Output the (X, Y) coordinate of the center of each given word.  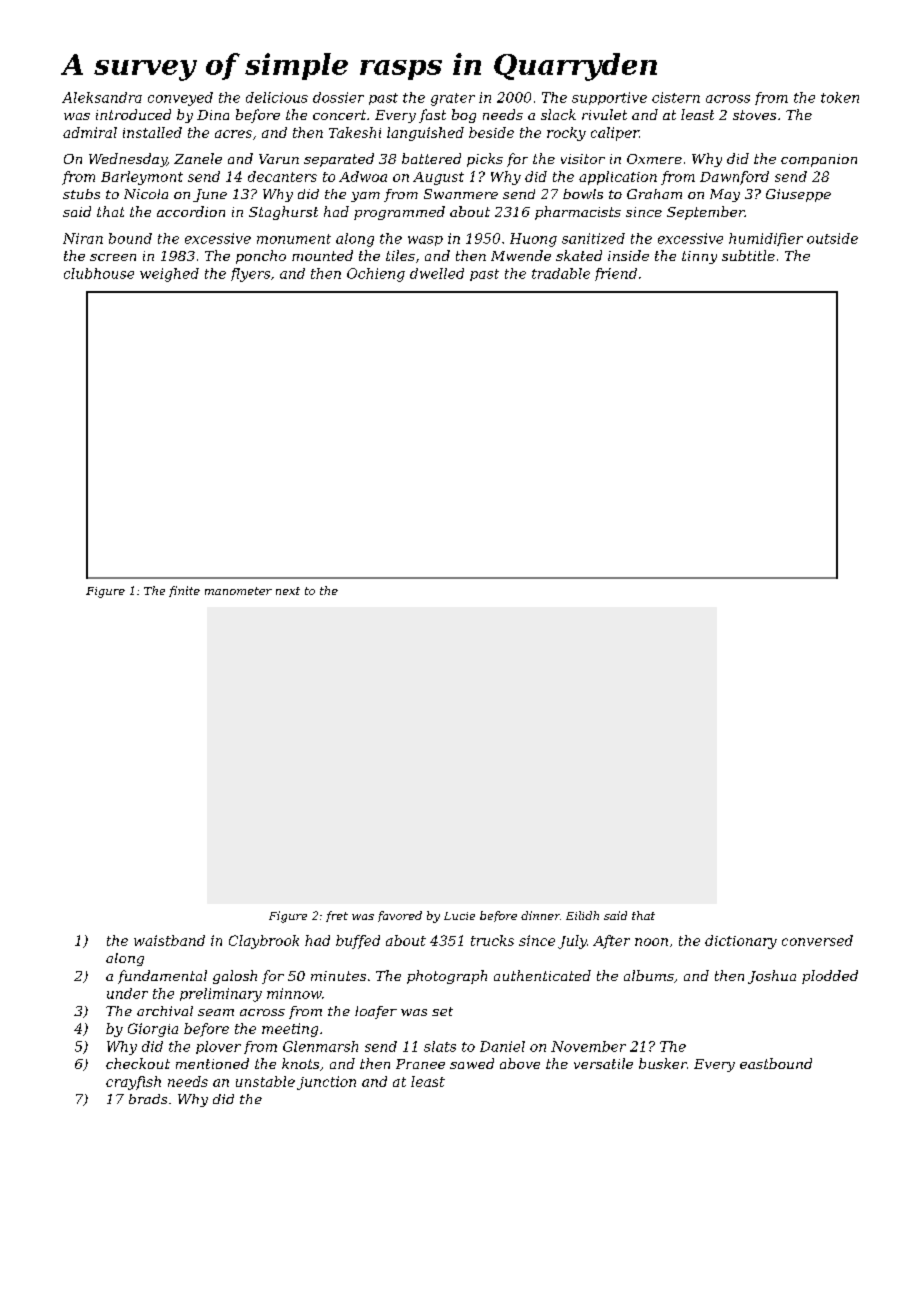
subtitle (748, 255)
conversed (817, 940)
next (288, 591)
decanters (282, 176)
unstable (265, 1081)
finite (184, 591)
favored (400, 916)
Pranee (420, 1064)
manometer (238, 591)
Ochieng (376, 275)
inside (628, 255)
